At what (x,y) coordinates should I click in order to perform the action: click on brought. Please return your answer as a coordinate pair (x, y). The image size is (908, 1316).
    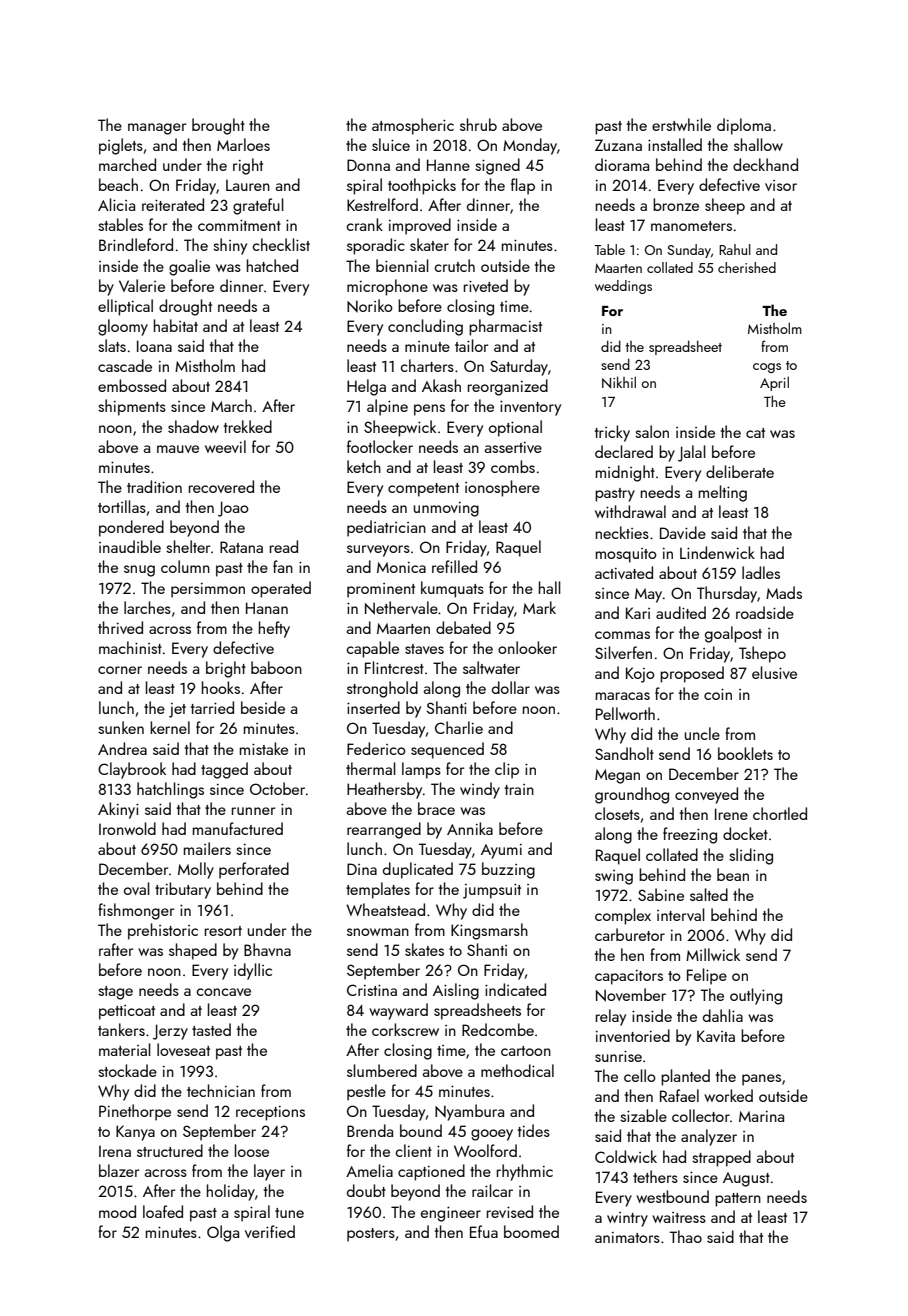
    Looking at the image, I should click on (218, 126).
